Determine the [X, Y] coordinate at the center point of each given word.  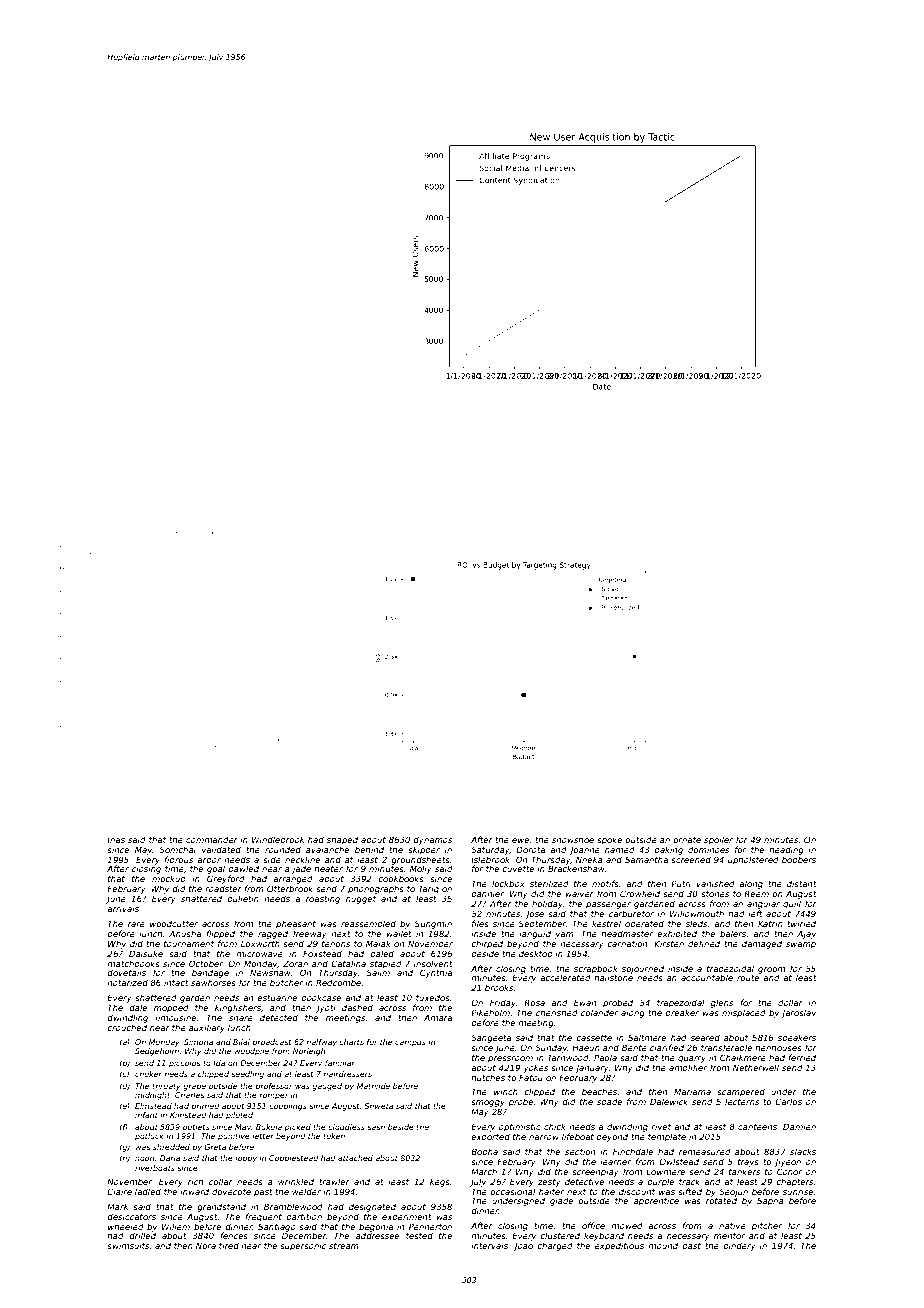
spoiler [718, 840]
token [334, 1136]
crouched [127, 1027]
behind [369, 849]
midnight [153, 1096]
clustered [560, 1235]
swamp [801, 945]
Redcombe [338, 982]
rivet [661, 1126]
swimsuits [128, 1245]
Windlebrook [278, 839]
